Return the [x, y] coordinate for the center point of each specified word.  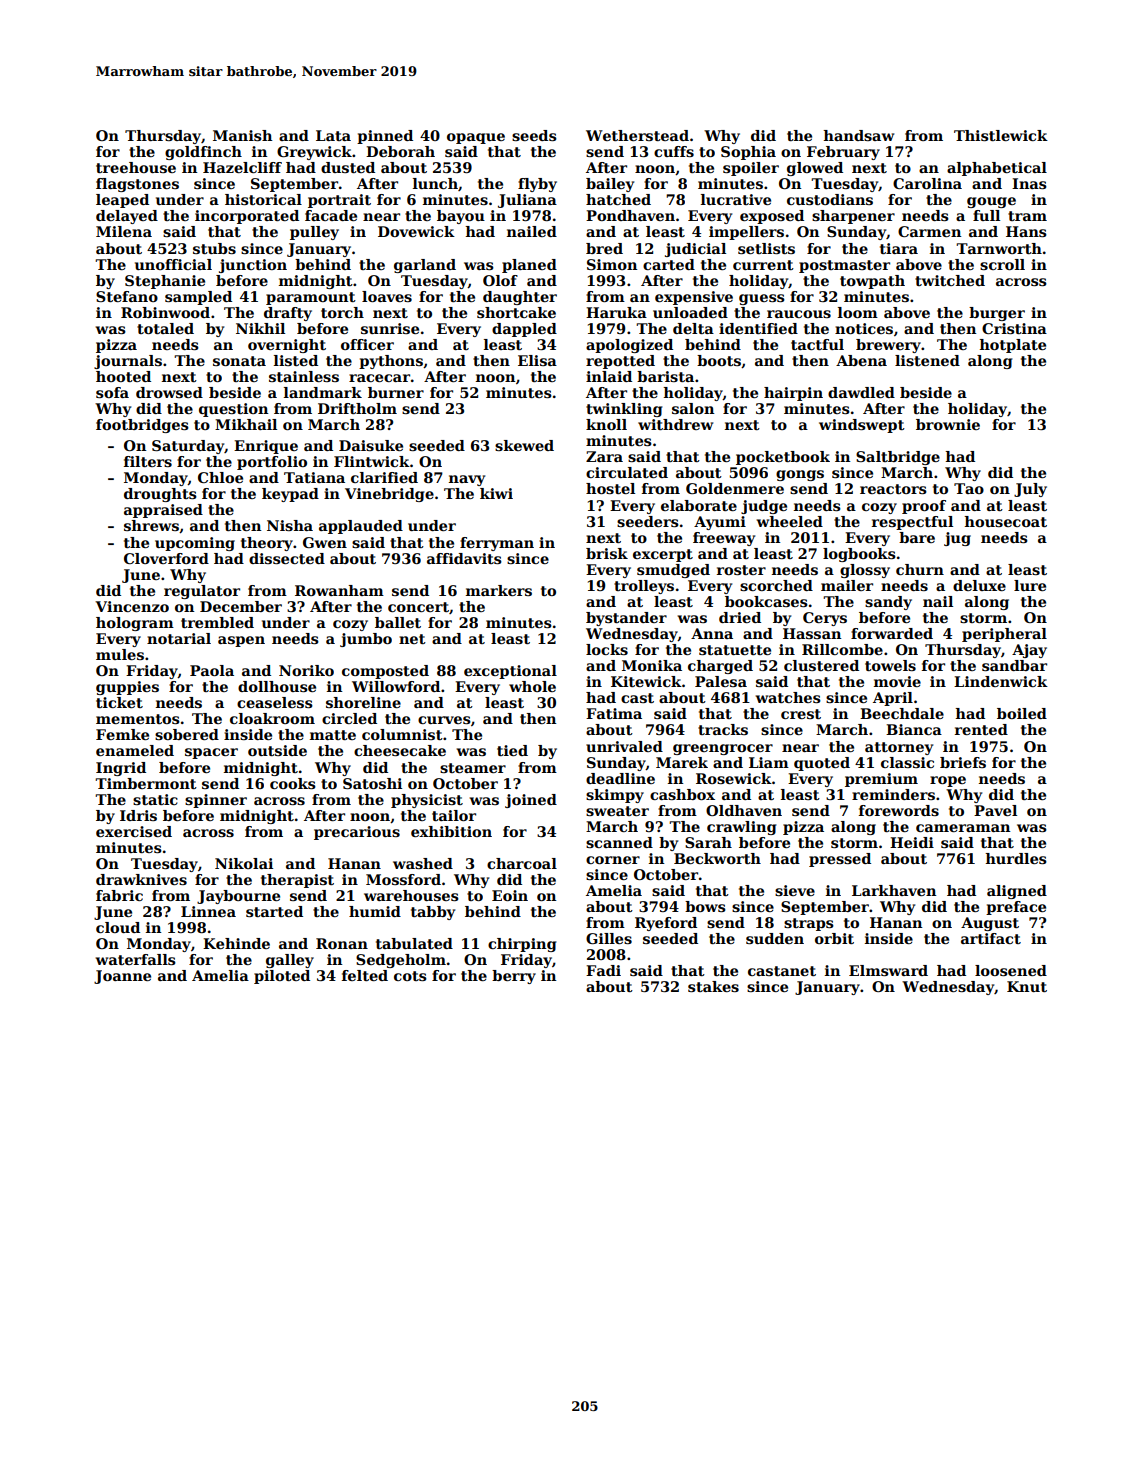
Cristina [1014, 328]
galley [290, 961]
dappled [524, 330]
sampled [198, 298]
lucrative [736, 199]
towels [890, 665]
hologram [135, 624]
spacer [211, 753]
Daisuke [371, 445]
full [986, 215]
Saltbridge [898, 458]
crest [801, 714]
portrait [339, 201]
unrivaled [624, 746]
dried [740, 617]
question [233, 410]
